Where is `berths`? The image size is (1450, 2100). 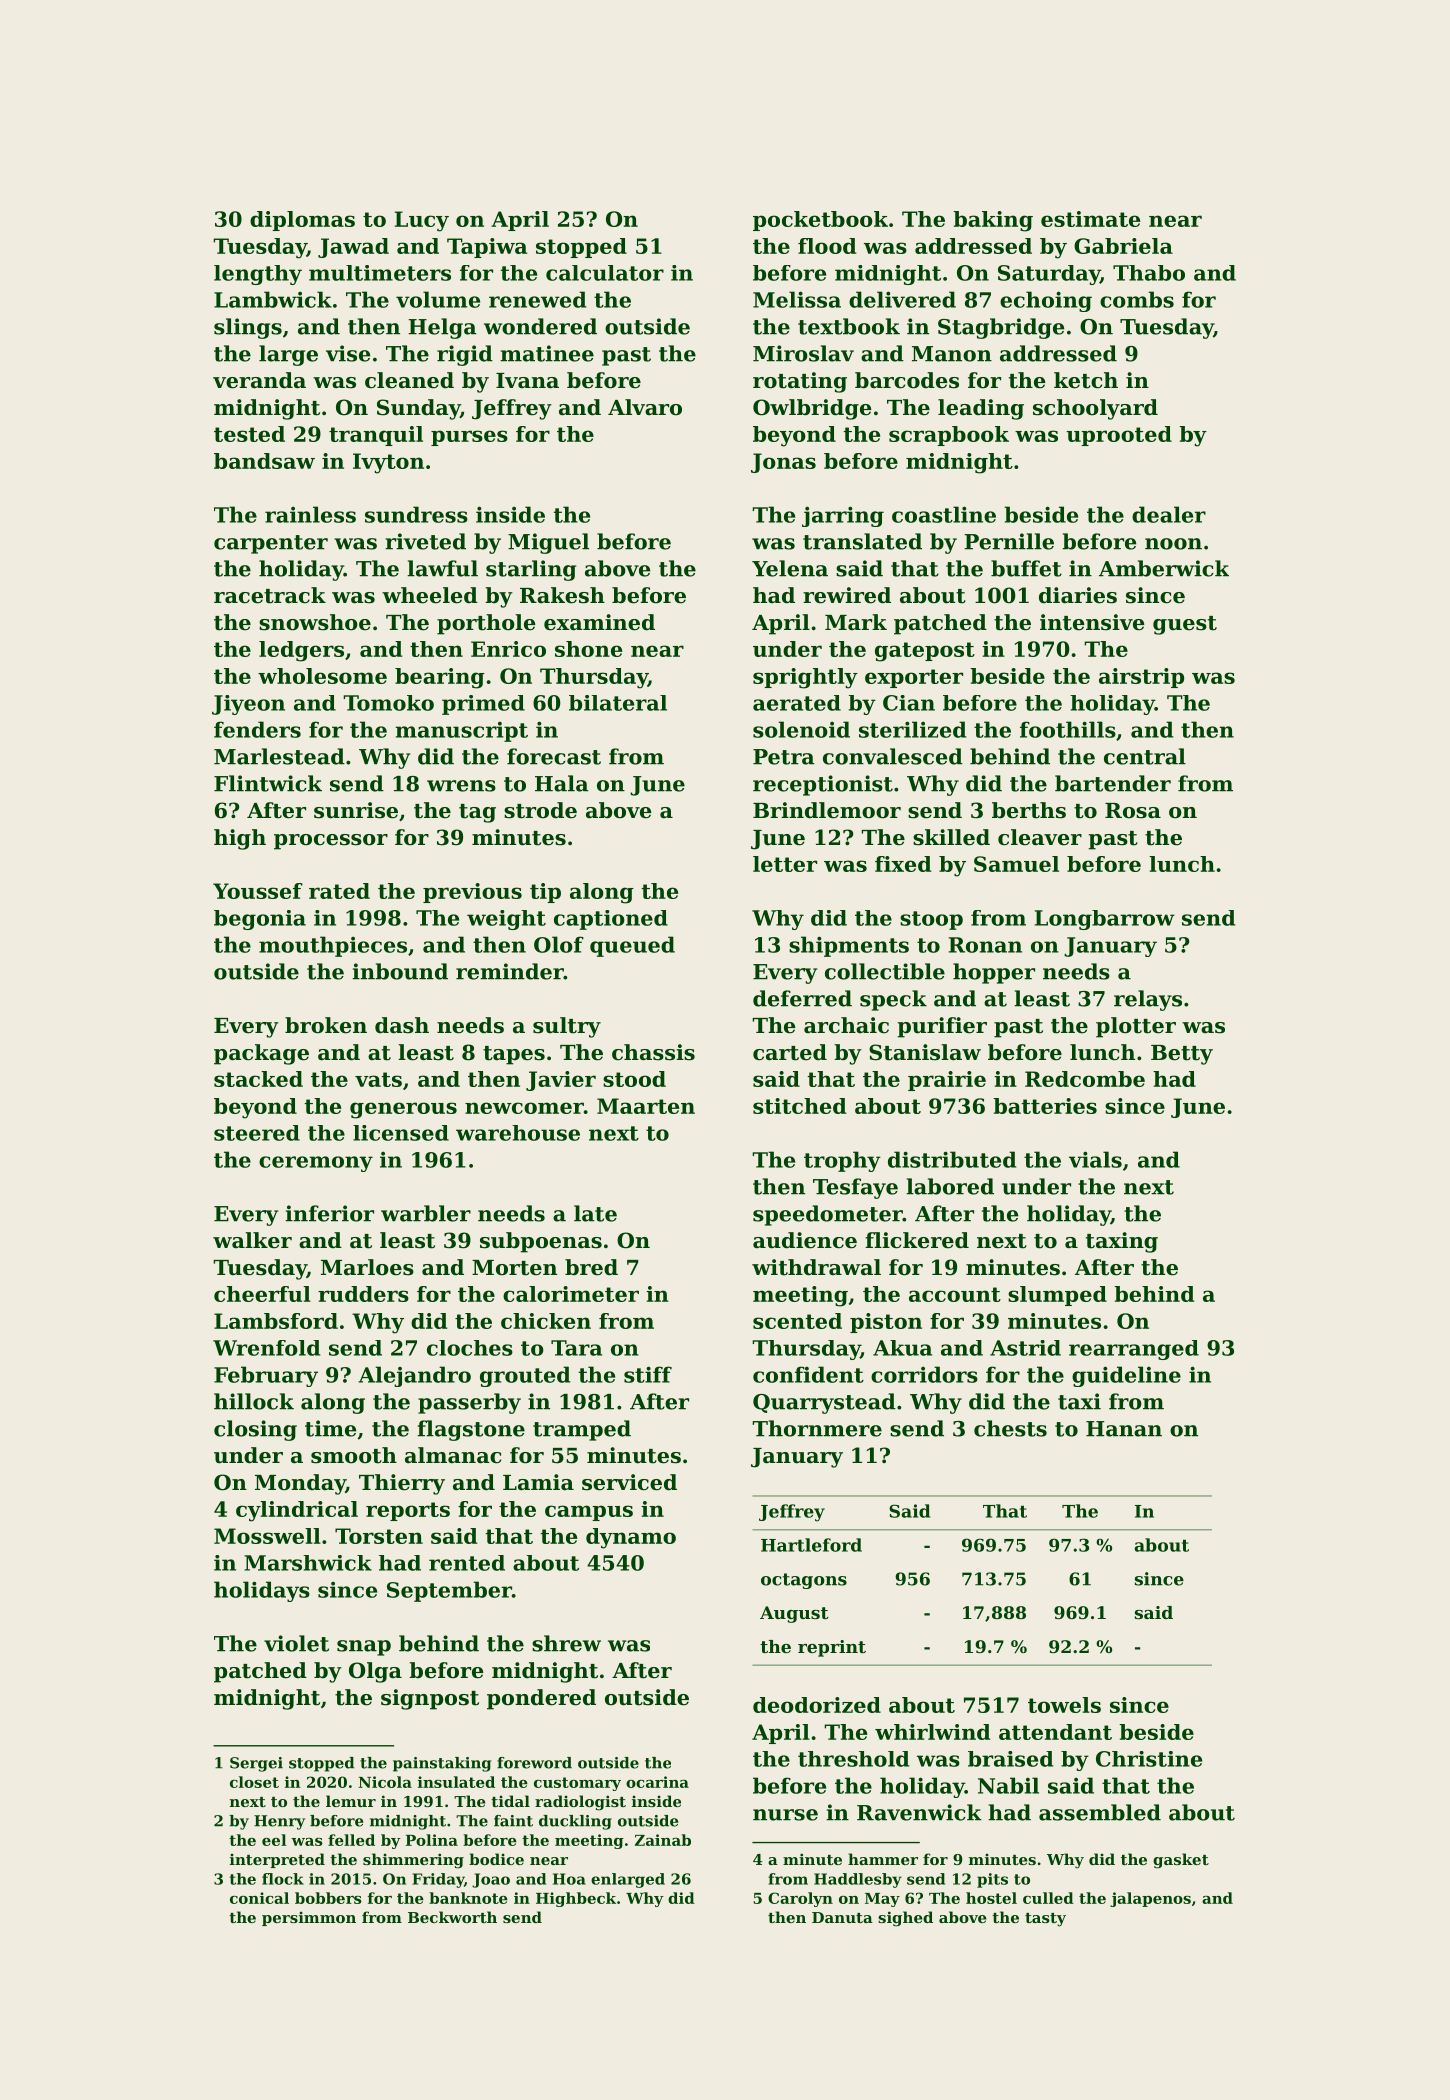 berths is located at coordinates (1029, 810).
